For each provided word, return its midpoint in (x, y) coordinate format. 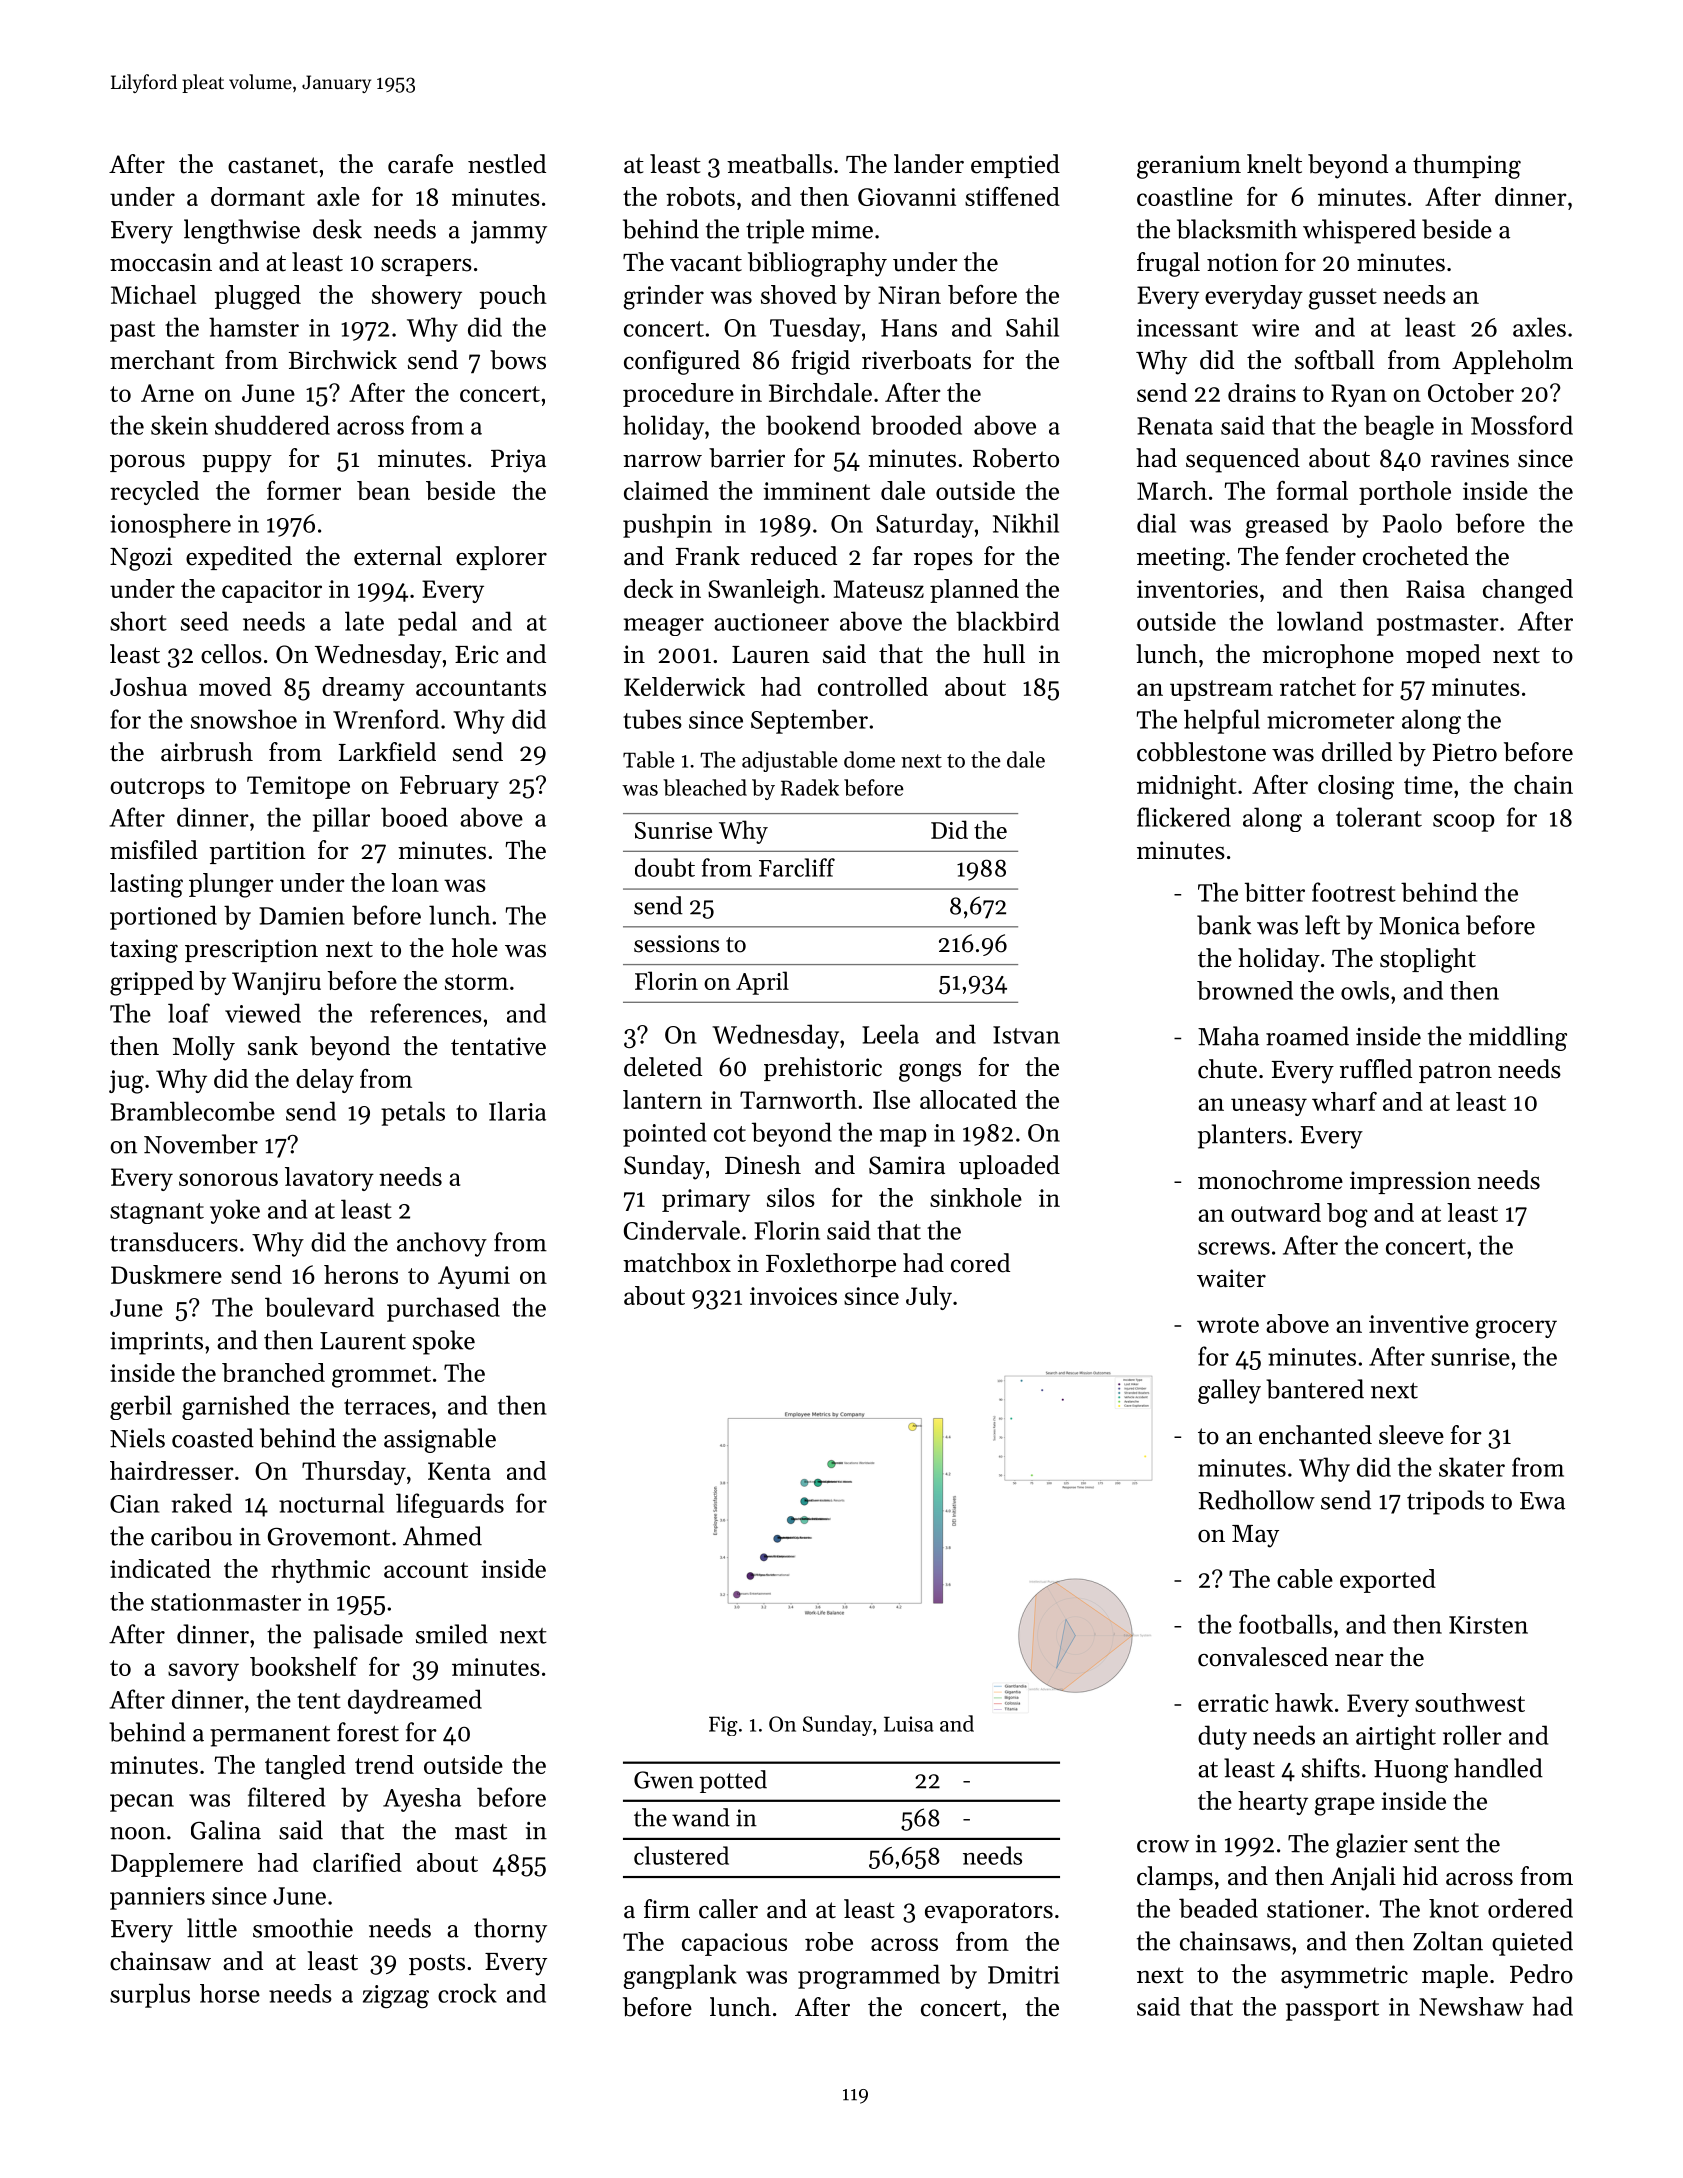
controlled (873, 686)
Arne (167, 393)
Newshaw (1471, 2006)
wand (701, 1817)
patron (1455, 1072)
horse (230, 1993)
